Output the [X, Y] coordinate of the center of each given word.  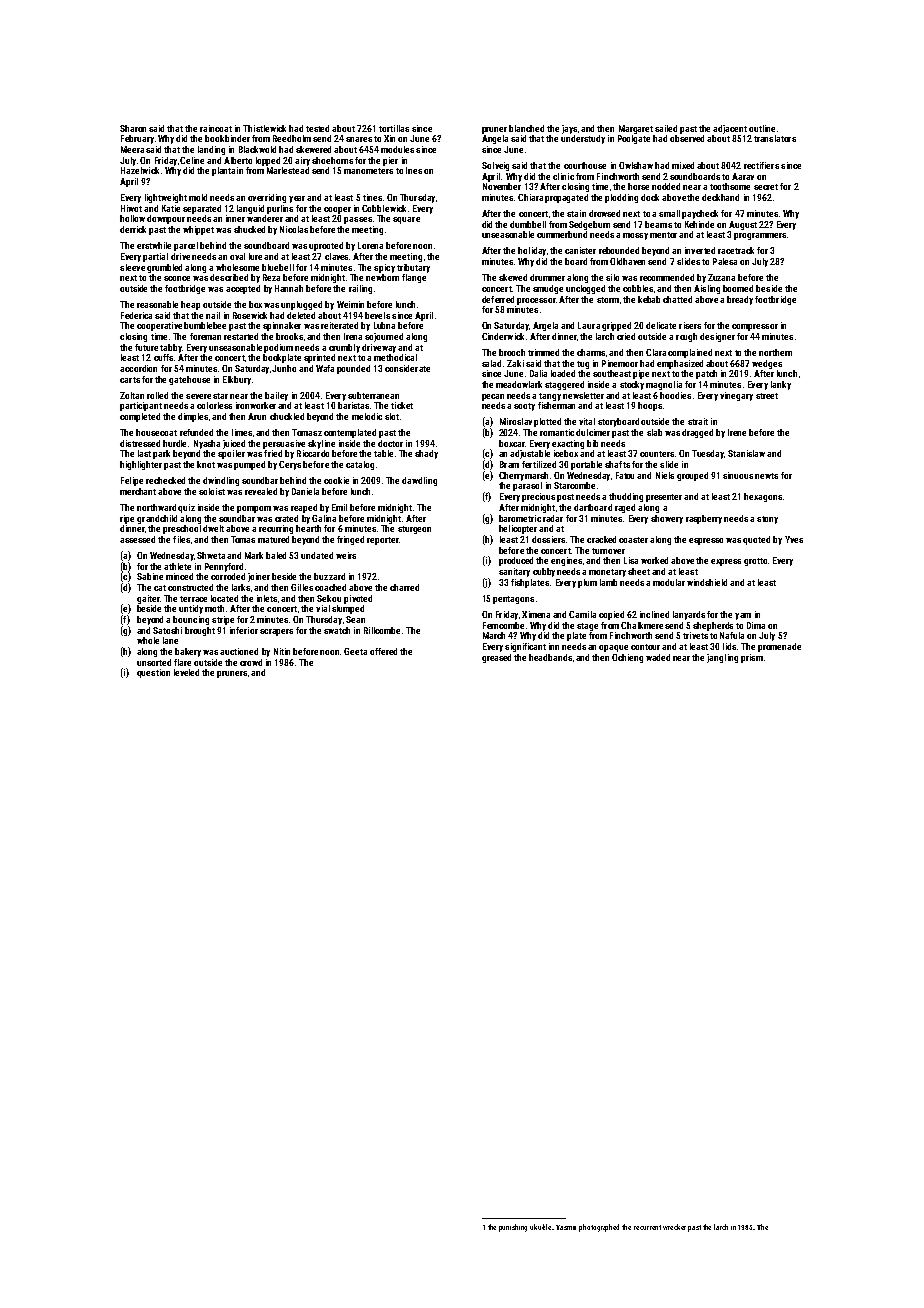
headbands [550, 657]
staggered [564, 385]
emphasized [680, 364]
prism [752, 658]
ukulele [541, 1227]
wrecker [674, 1227]
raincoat [216, 128]
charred [404, 587]
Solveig [495, 166]
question [153, 673]
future [146, 347]
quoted [756, 540]
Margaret [636, 129]
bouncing [191, 620]
